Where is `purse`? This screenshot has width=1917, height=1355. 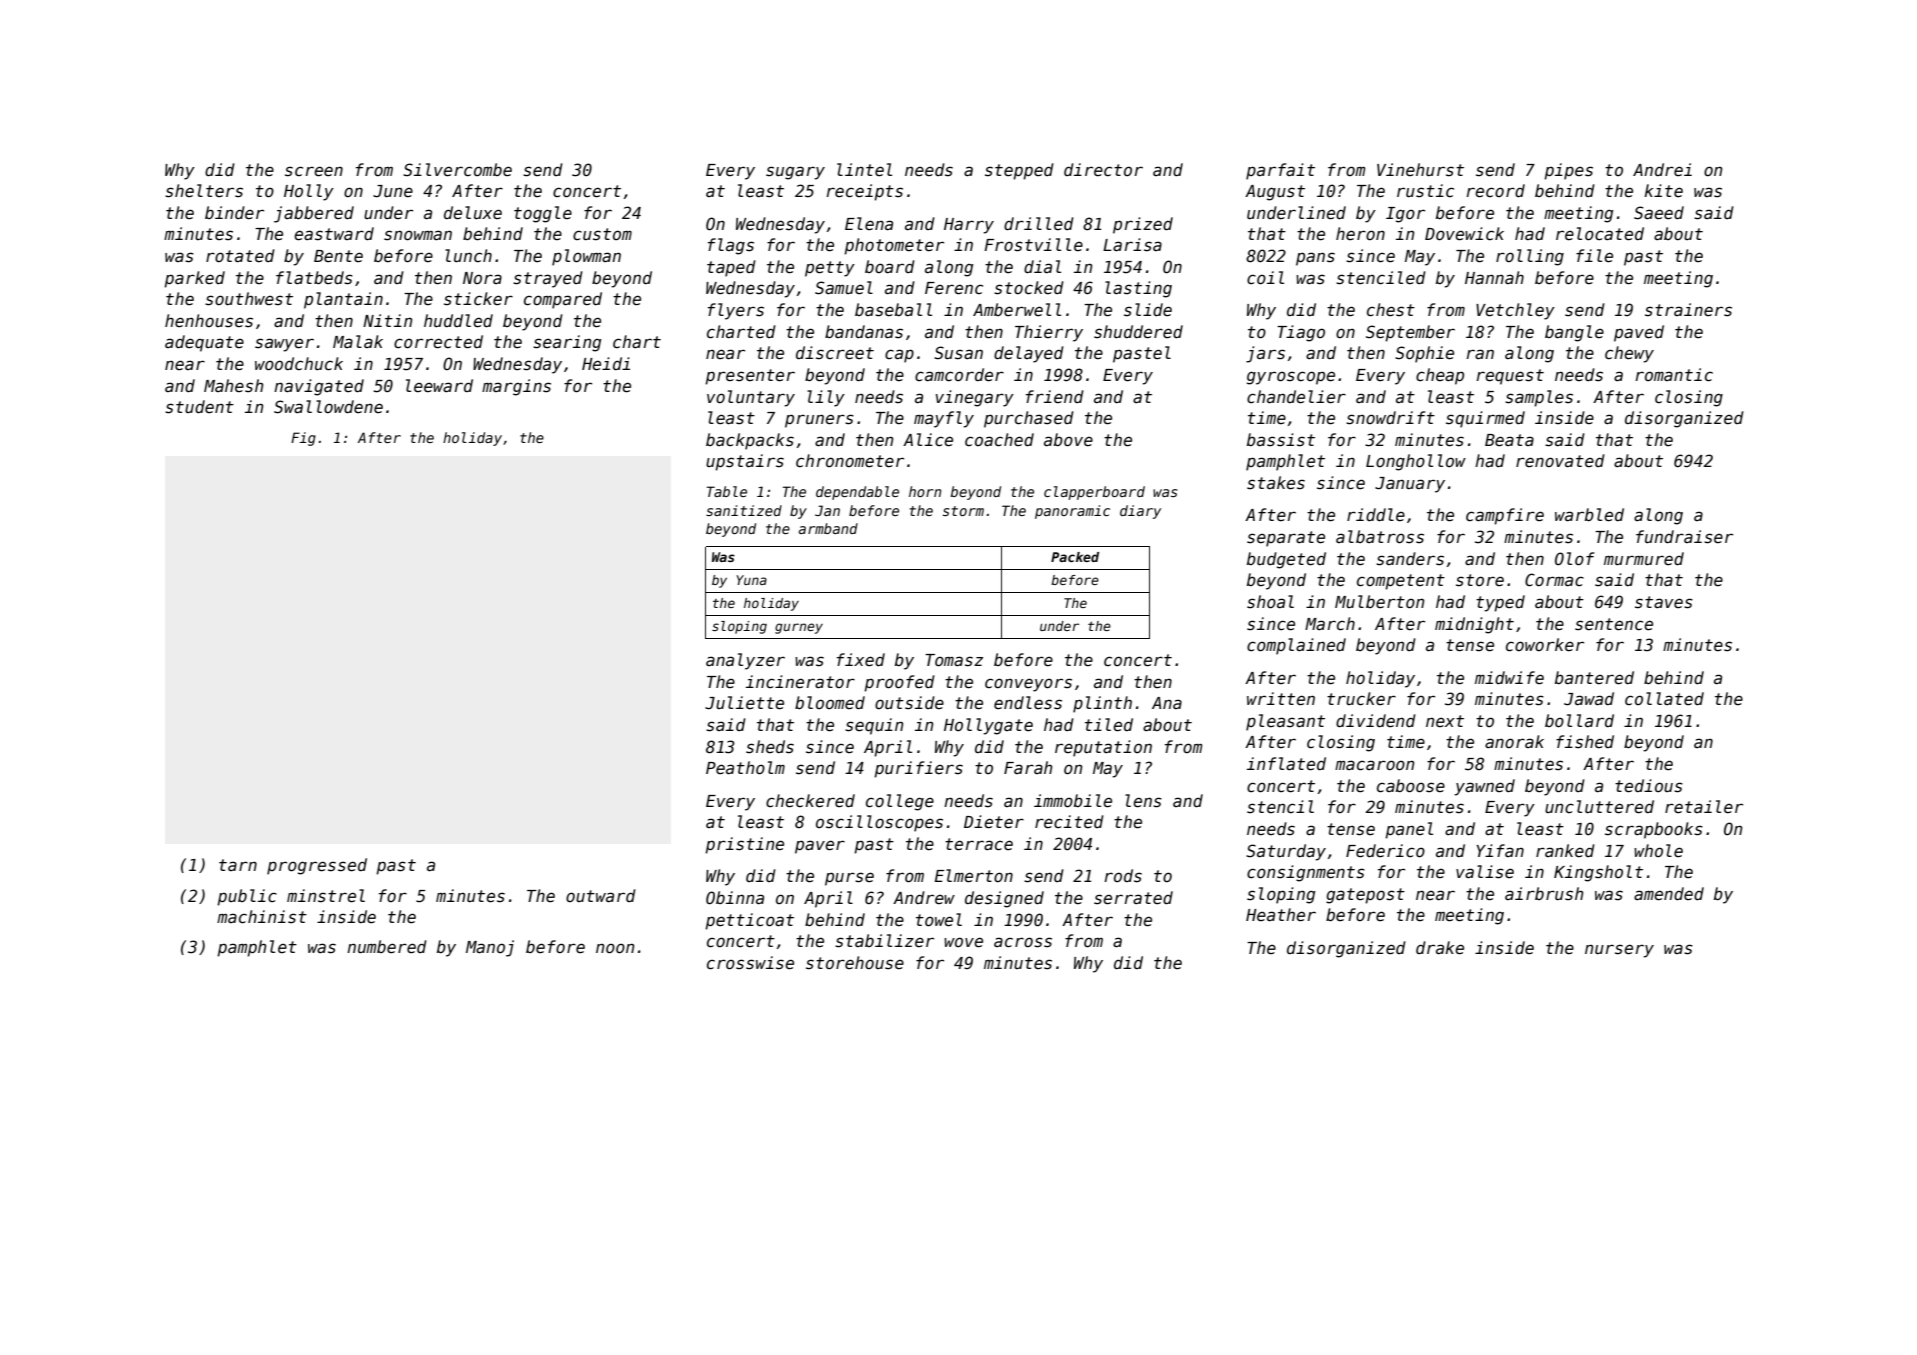 purse is located at coordinates (849, 879).
